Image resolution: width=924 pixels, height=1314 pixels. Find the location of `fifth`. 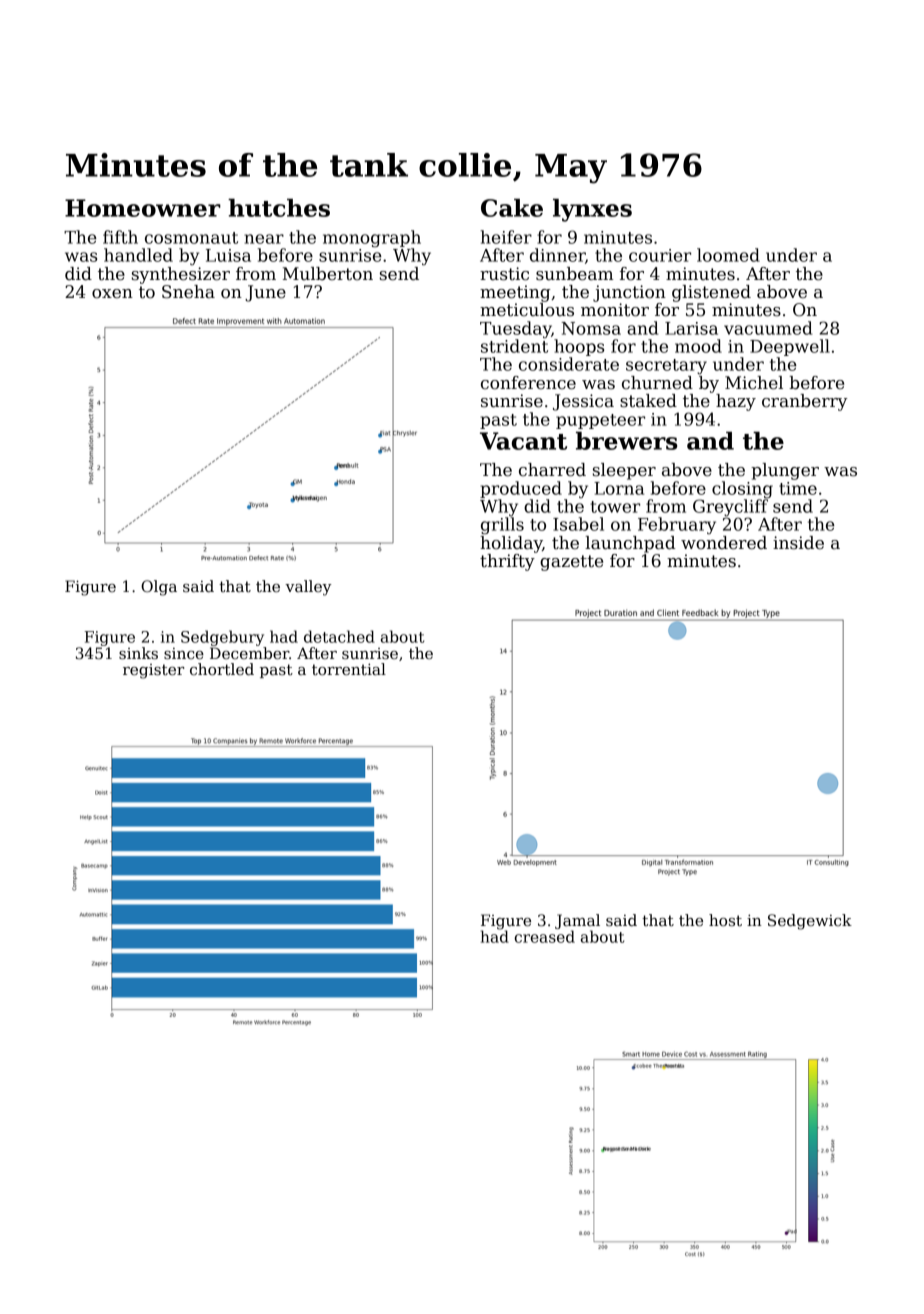

fifth is located at coordinates (120, 237).
